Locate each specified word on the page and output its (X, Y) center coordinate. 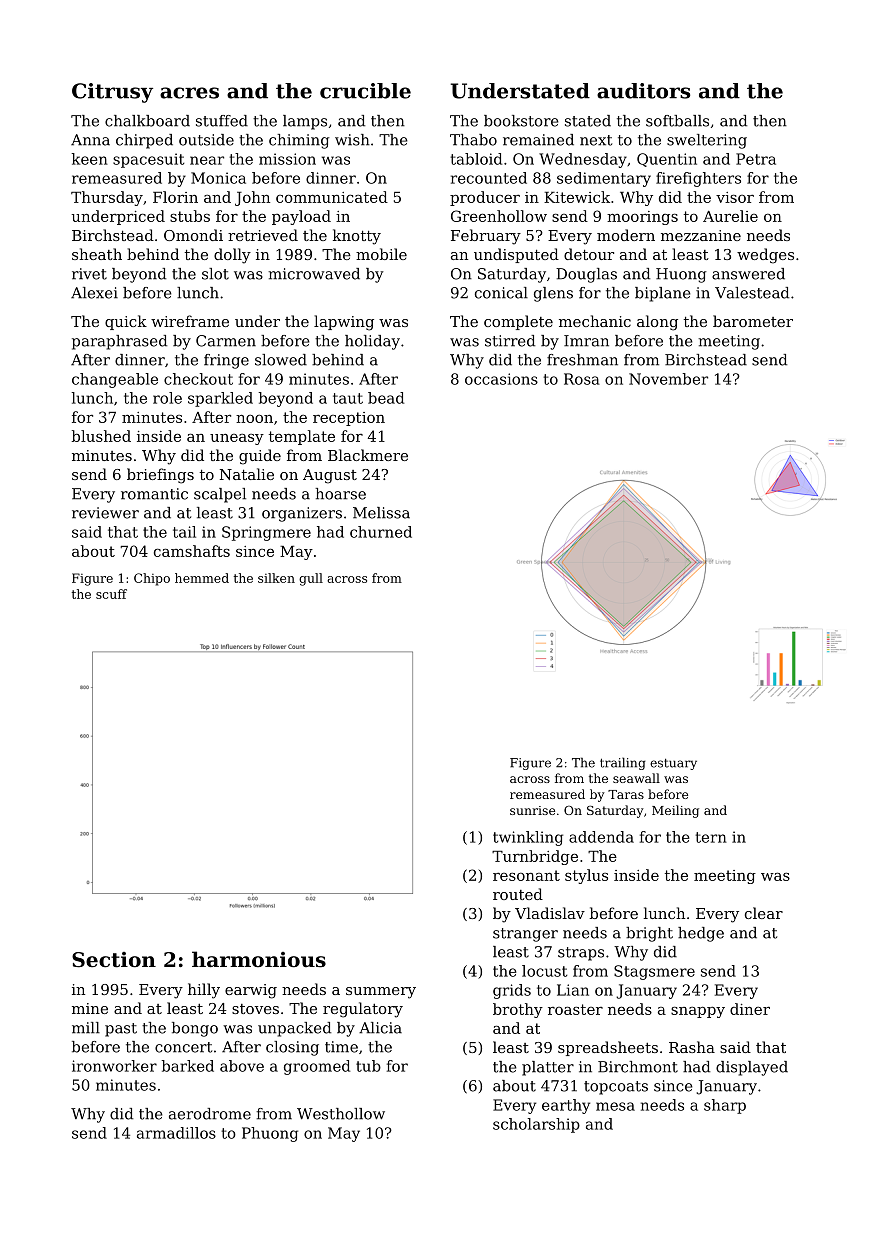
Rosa (582, 379)
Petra (756, 159)
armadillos (176, 1133)
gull (311, 579)
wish (352, 140)
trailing (623, 763)
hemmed (202, 578)
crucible (365, 91)
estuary (673, 764)
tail (184, 532)
